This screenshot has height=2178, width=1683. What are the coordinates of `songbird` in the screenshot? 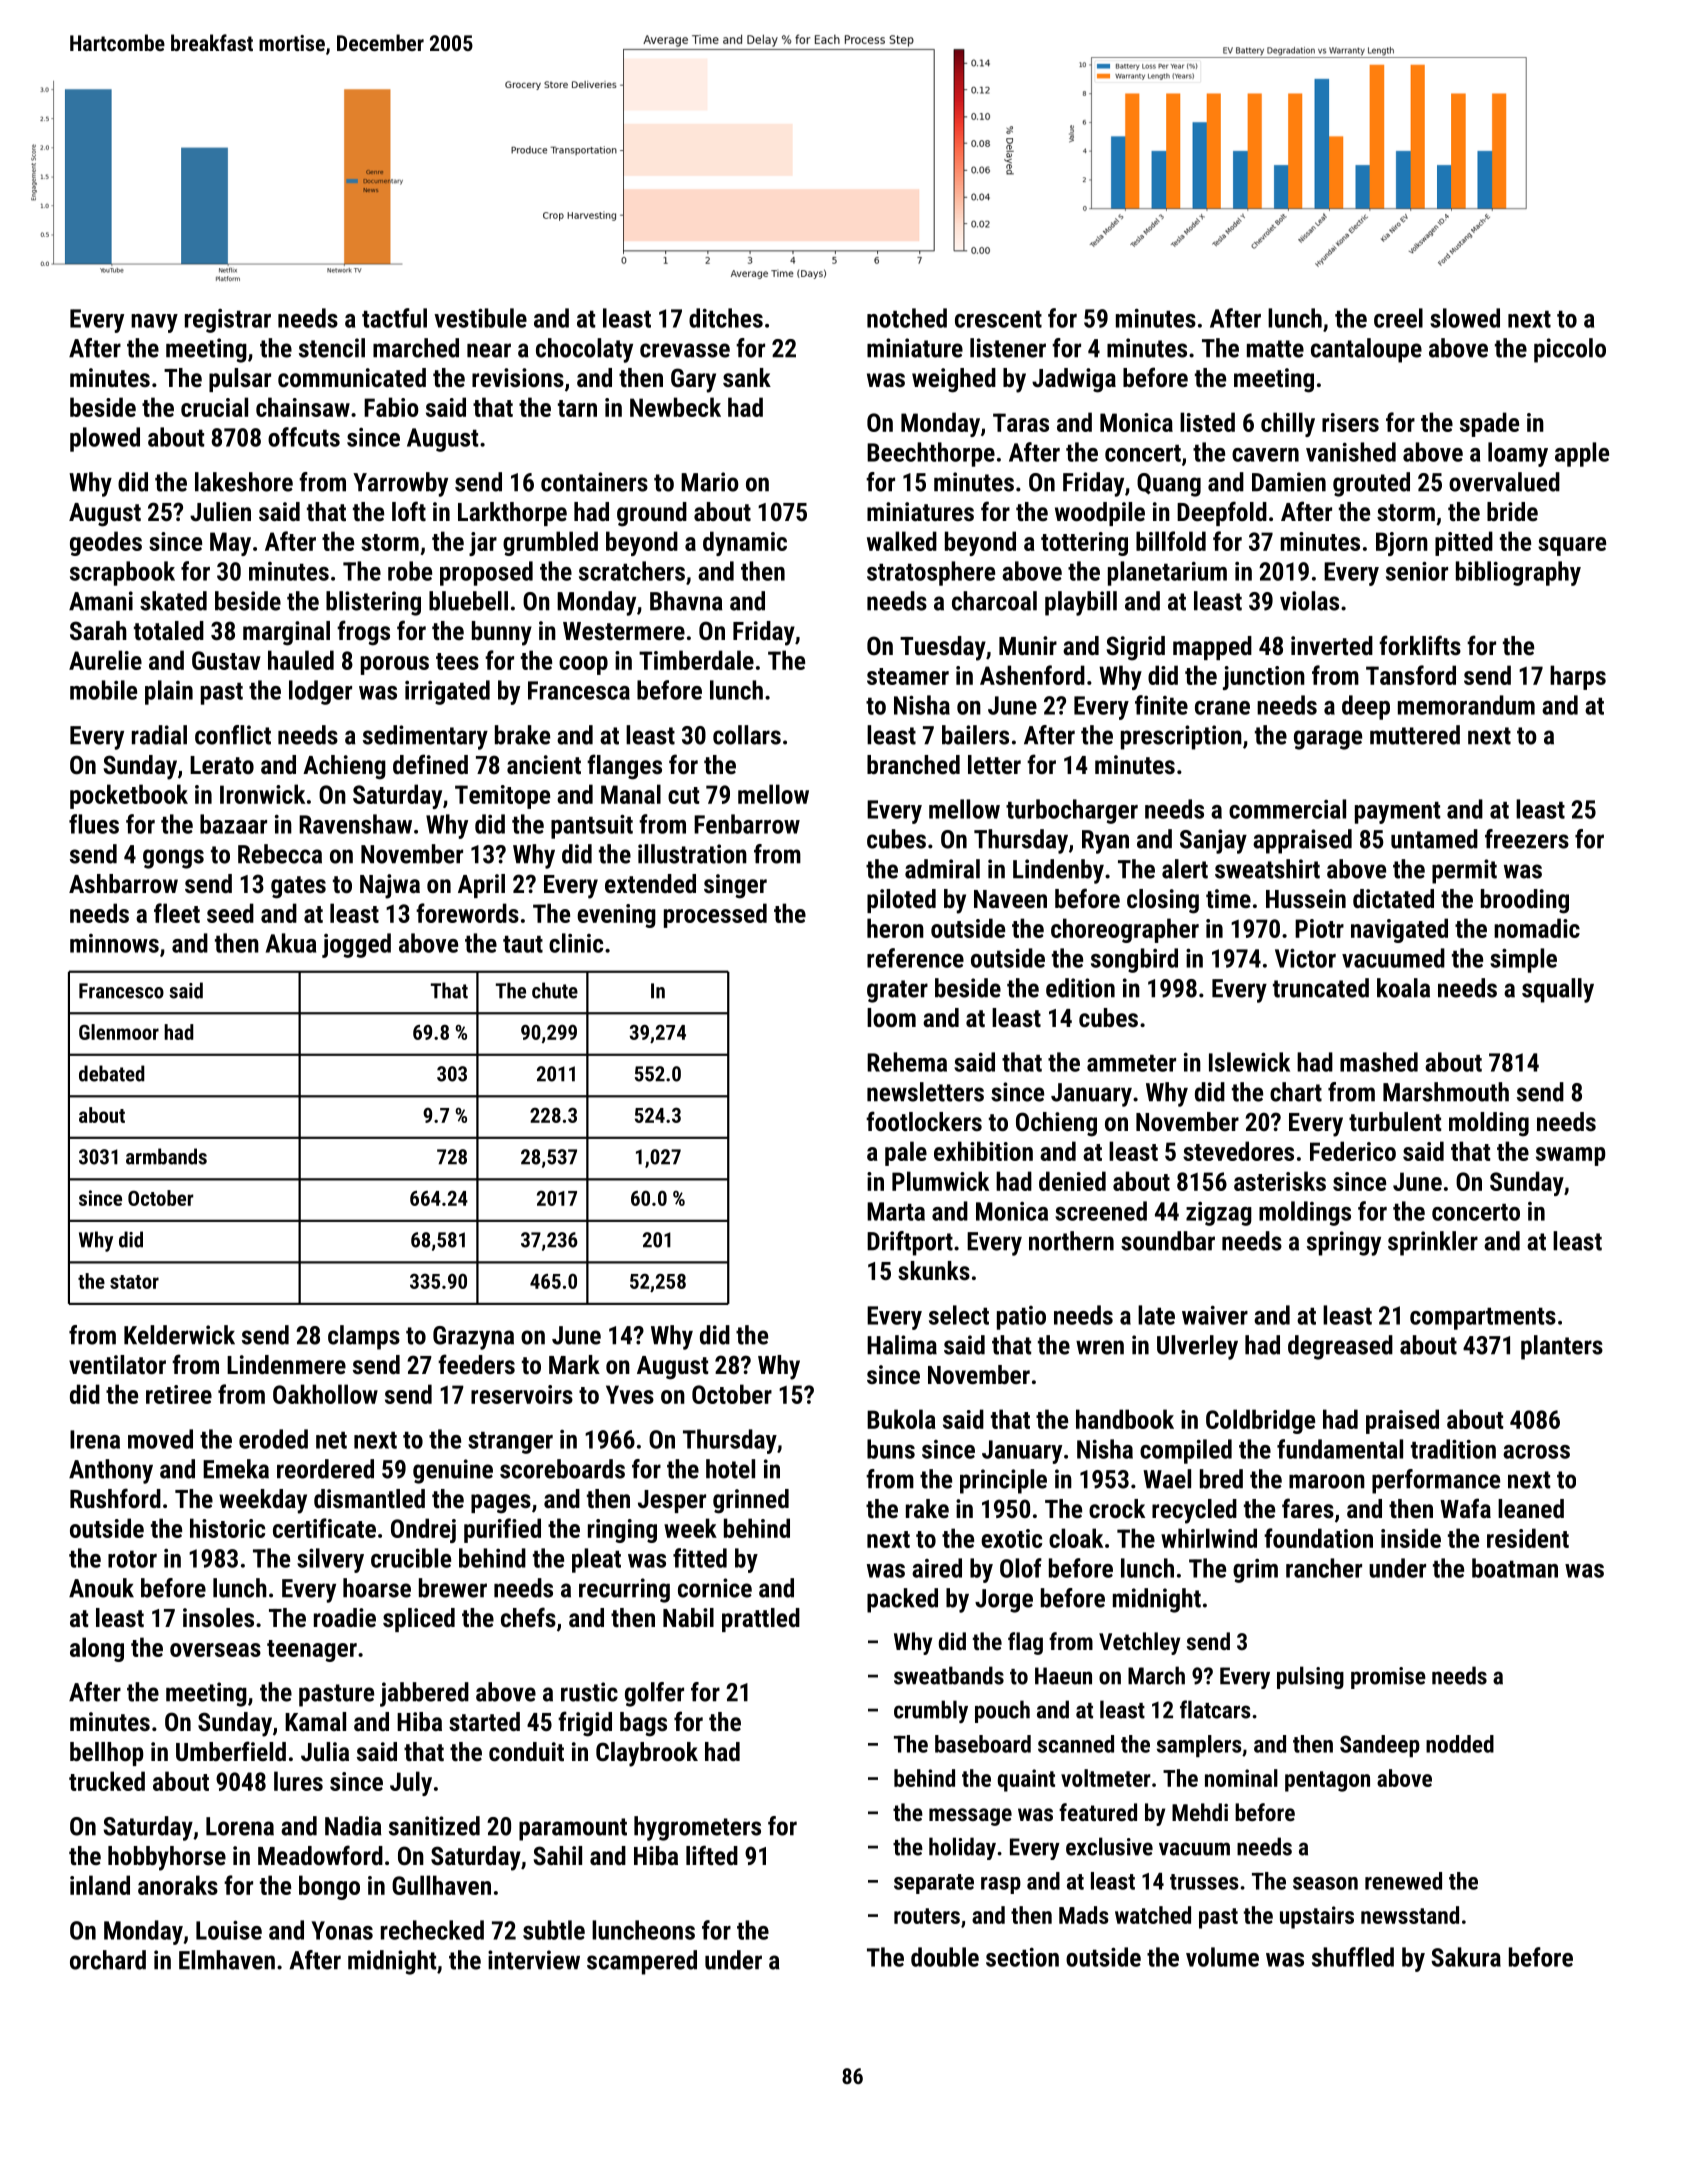 It's located at (1134, 960).
